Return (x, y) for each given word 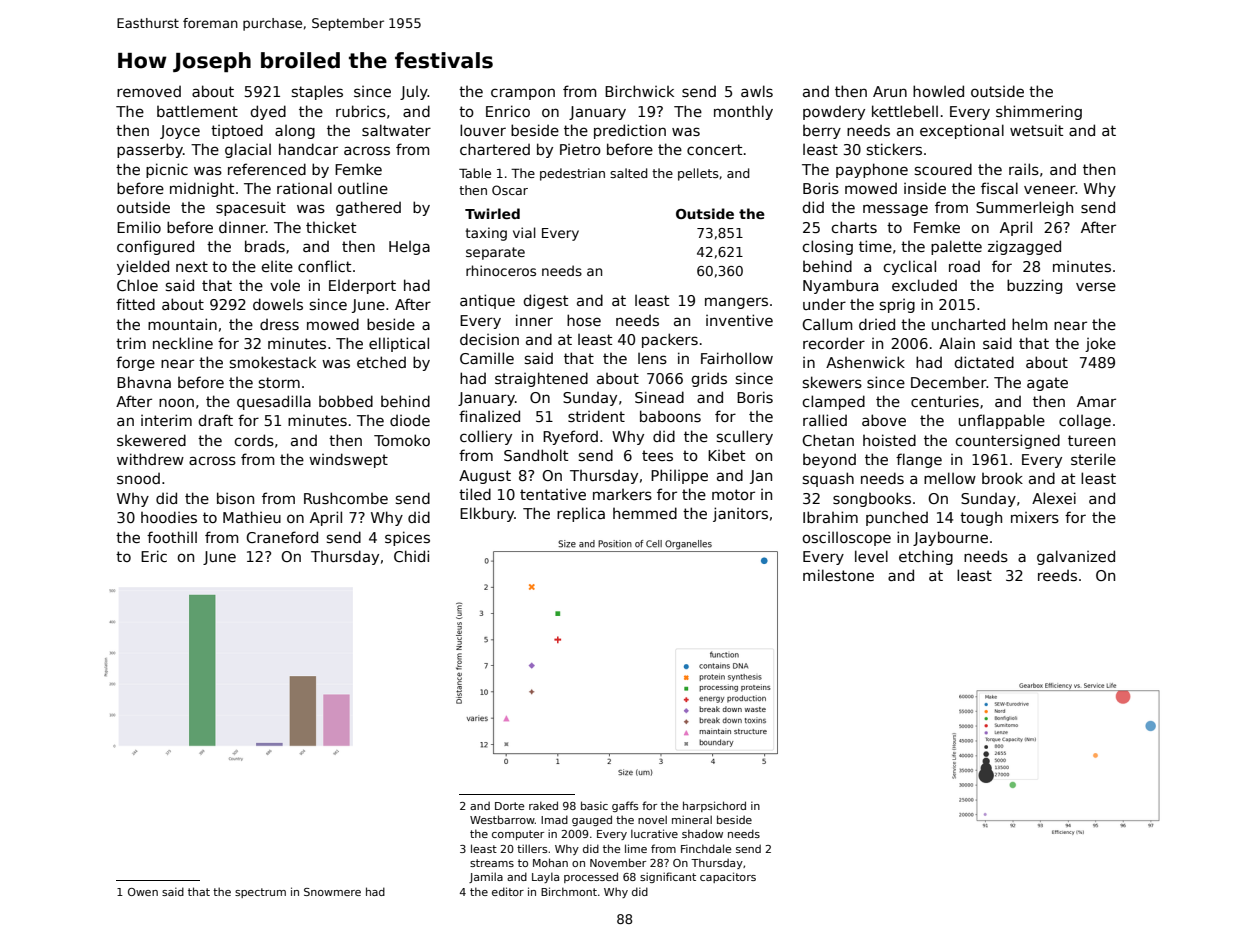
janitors (740, 514)
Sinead (659, 397)
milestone (838, 575)
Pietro (580, 149)
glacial (248, 150)
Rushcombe (346, 498)
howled (938, 91)
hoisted (889, 440)
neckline (183, 343)
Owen (143, 892)
